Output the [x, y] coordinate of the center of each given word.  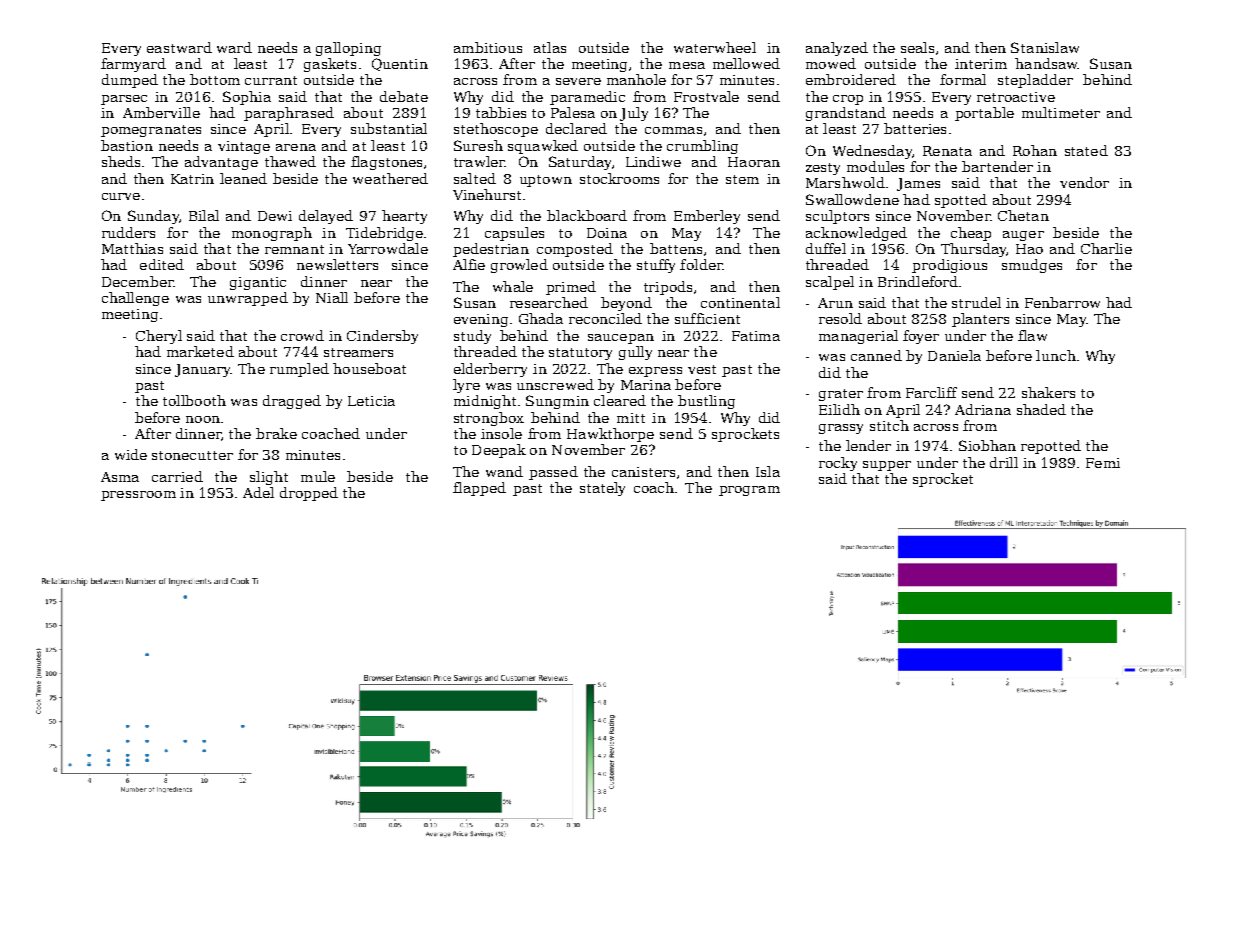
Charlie [1106, 248]
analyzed [837, 49]
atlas [550, 47]
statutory [580, 354]
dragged [292, 402]
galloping [348, 49]
